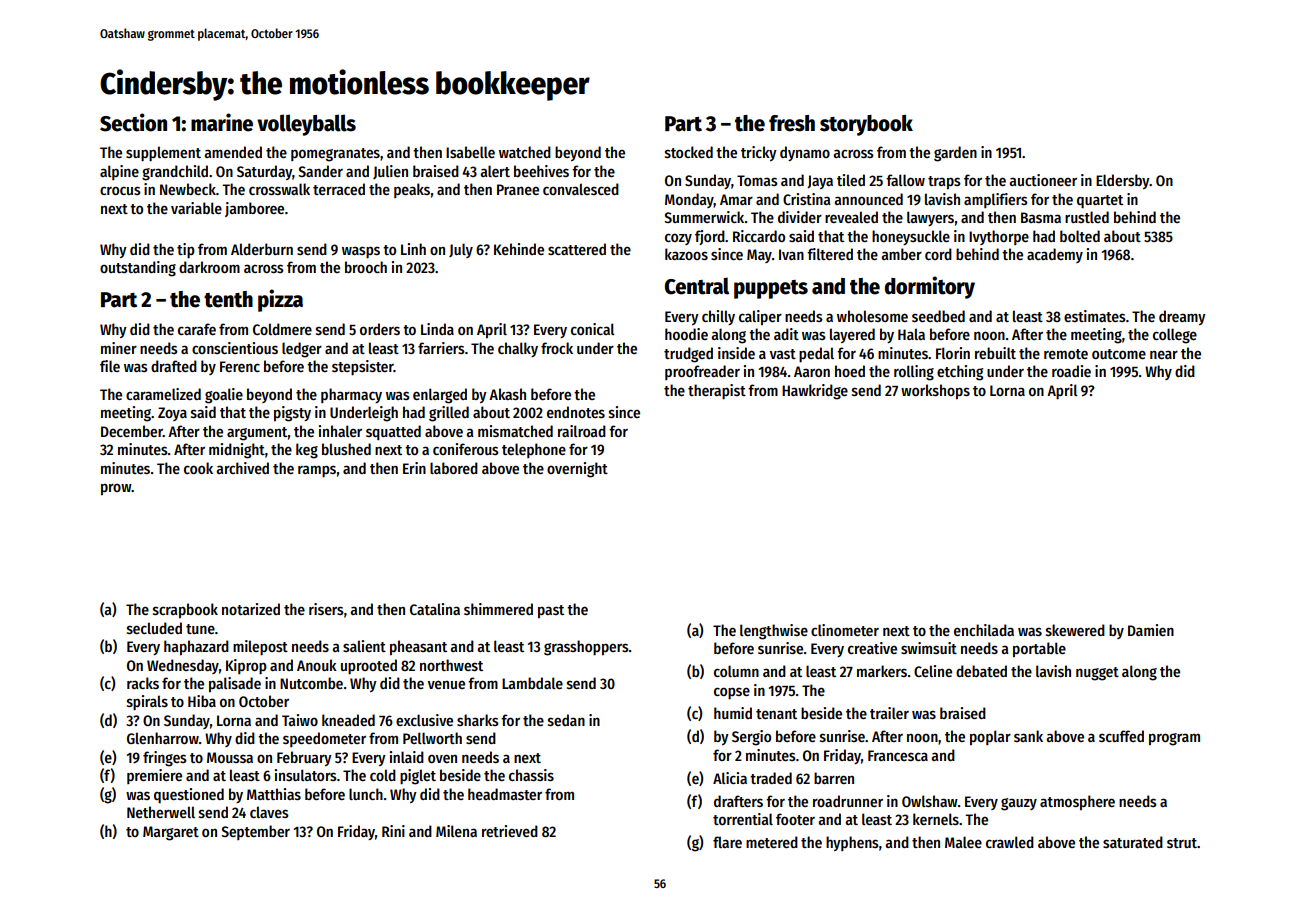 Image resolution: width=1308 pixels, height=924 pixels. What do you see at coordinates (510, 831) in the screenshot?
I see `retrieved` at bounding box center [510, 831].
